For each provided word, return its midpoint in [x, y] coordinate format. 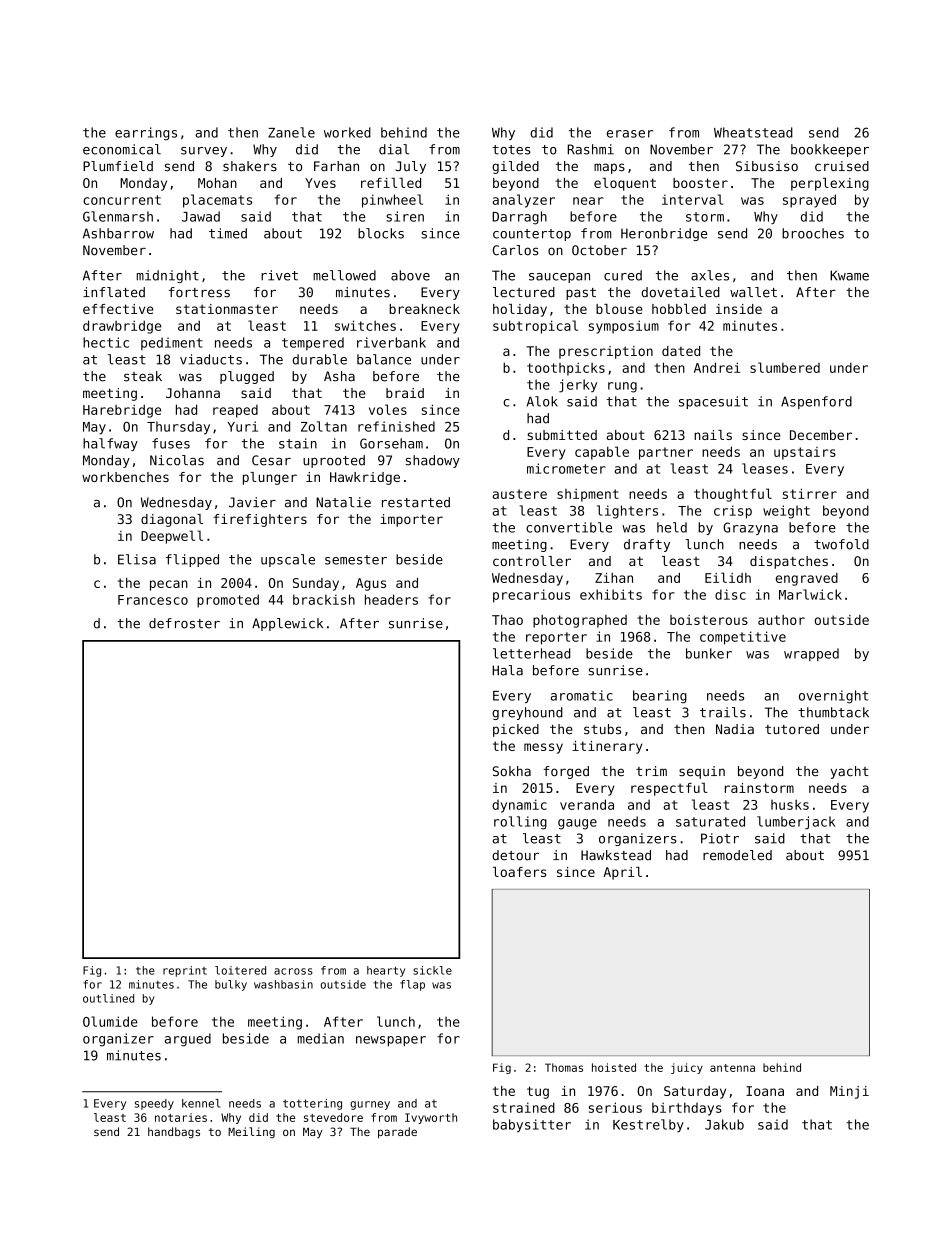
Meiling [251, 1132]
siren [405, 216]
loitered [240, 970]
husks [790, 804]
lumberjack [796, 823]
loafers [519, 872]
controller [532, 561]
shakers [250, 166]
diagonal [172, 520]
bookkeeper [830, 150]
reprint [185, 971]
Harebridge [122, 411]
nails [713, 435]
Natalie [343, 502]
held [672, 527]
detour [515, 855]
